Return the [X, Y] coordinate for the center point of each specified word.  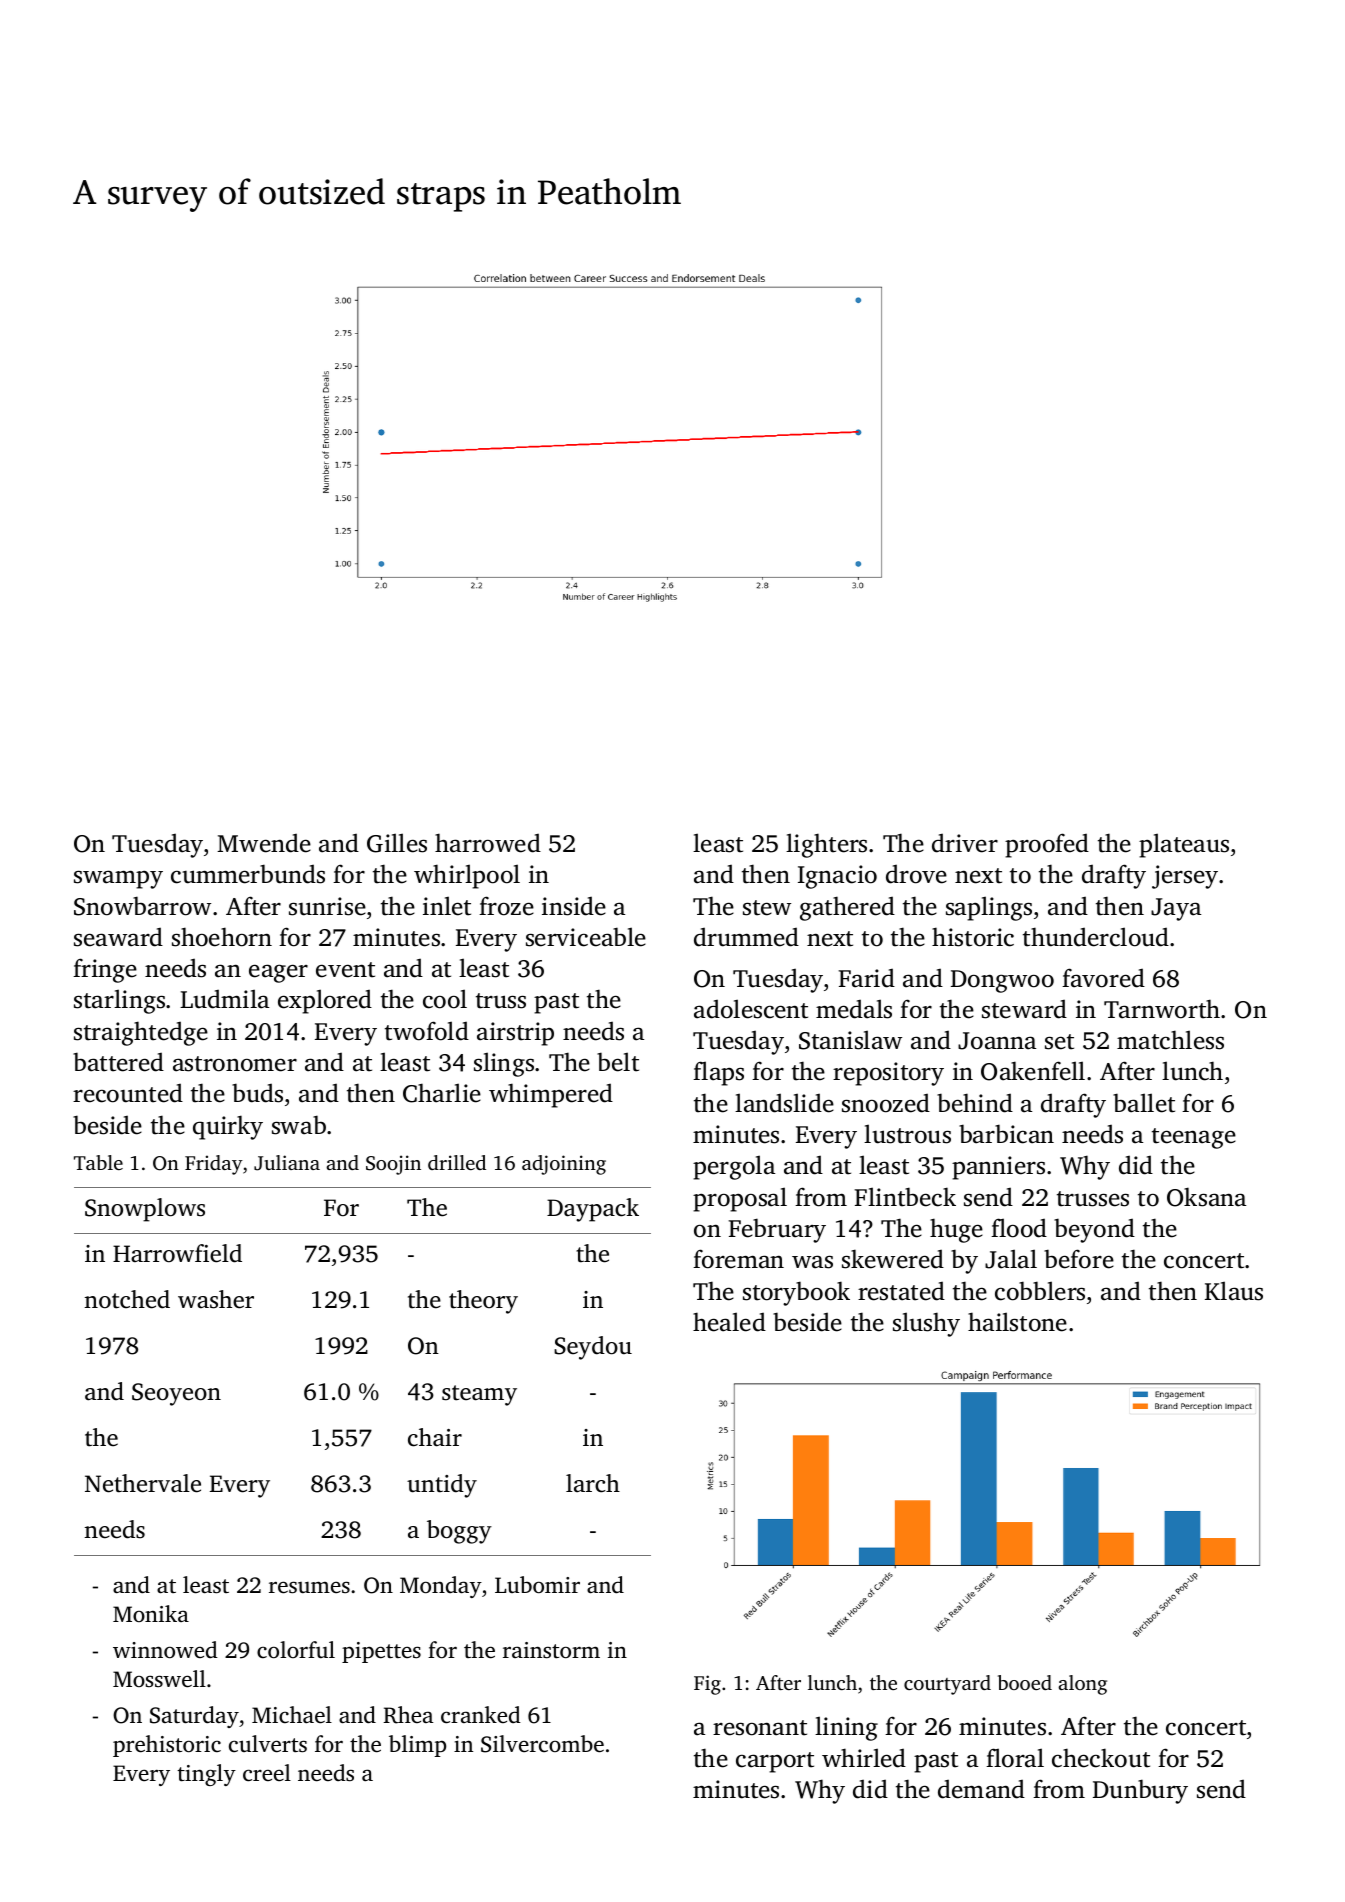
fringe [105, 970]
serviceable [586, 937]
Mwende [264, 843]
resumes [309, 1587]
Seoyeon [176, 1394]
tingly [206, 1775]
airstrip [515, 1034]
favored [1103, 978]
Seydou [593, 1348]
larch [593, 1483]
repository [888, 1074]
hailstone [1017, 1322]
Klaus [1234, 1291]
